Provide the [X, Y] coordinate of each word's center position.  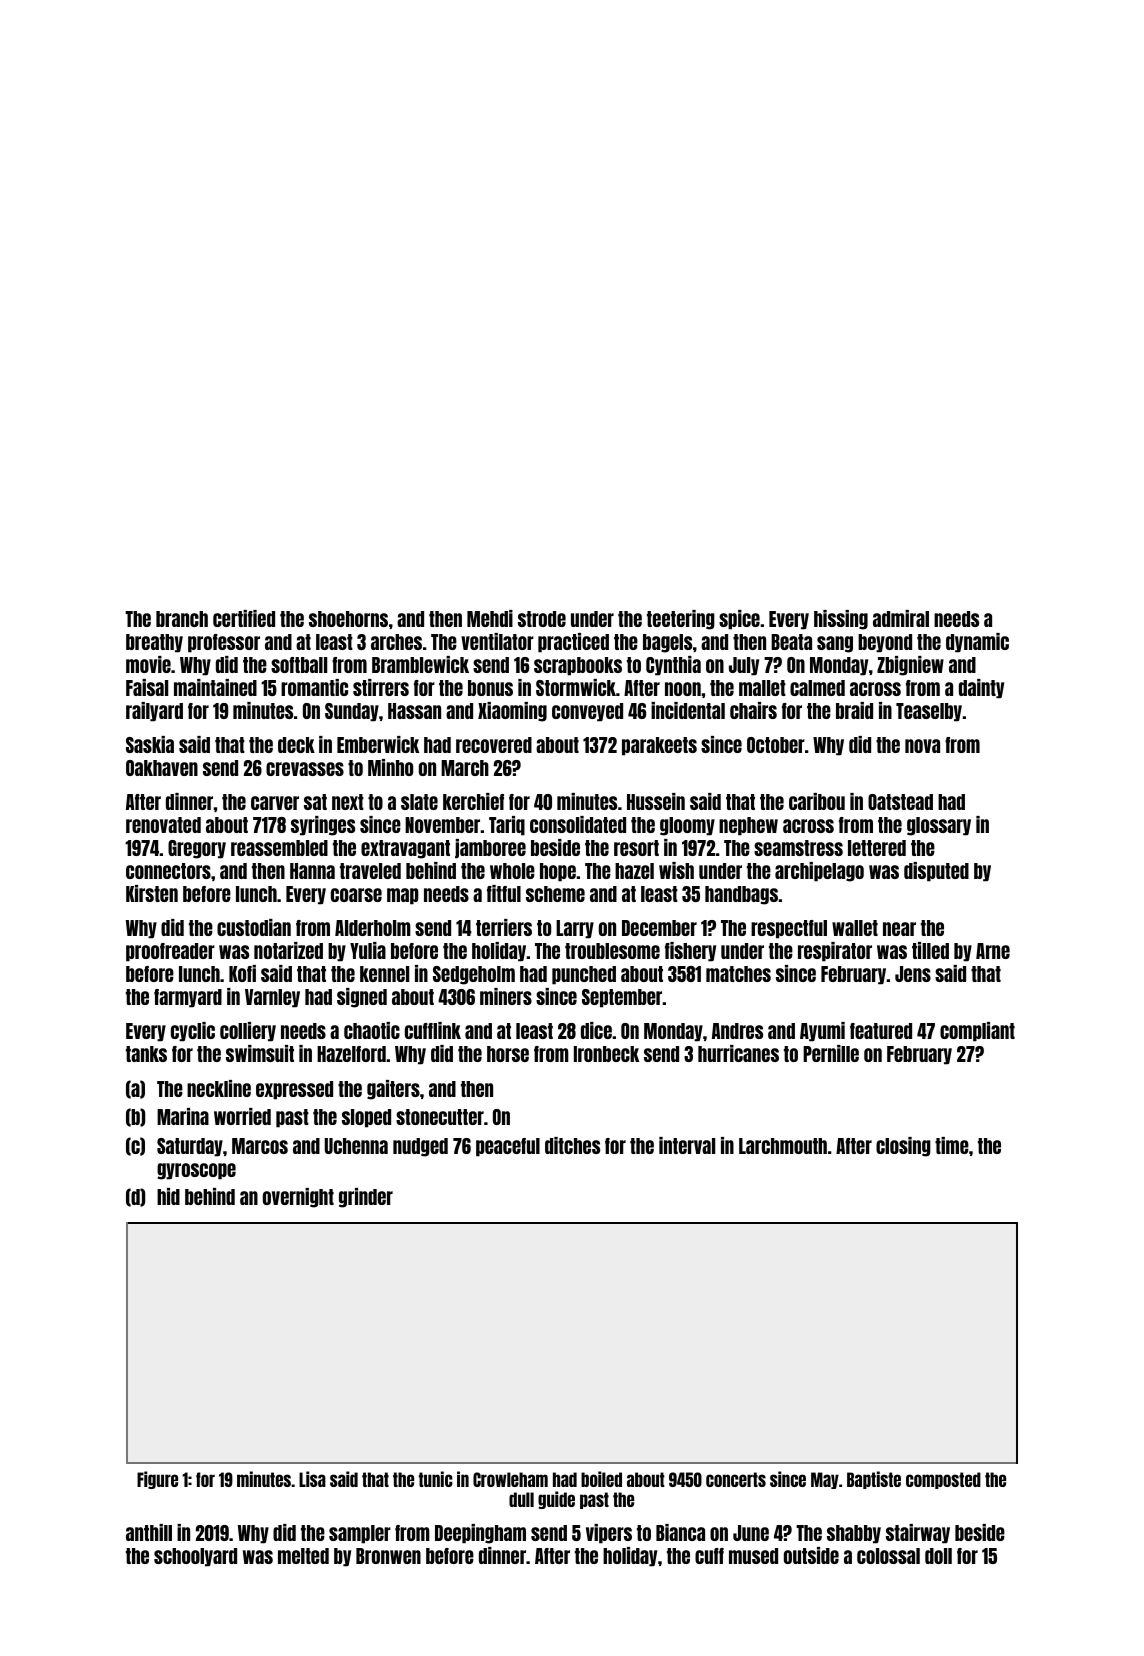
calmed [817, 688]
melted [303, 1556]
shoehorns [348, 619]
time [952, 1145]
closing [903, 1147]
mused [753, 1556]
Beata [791, 642]
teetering [681, 620]
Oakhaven [162, 768]
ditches [572, 1145]
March [465, 768]
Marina [183, 1116]
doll [938, 1556]
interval [687, 1145]
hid [168, 1196]
